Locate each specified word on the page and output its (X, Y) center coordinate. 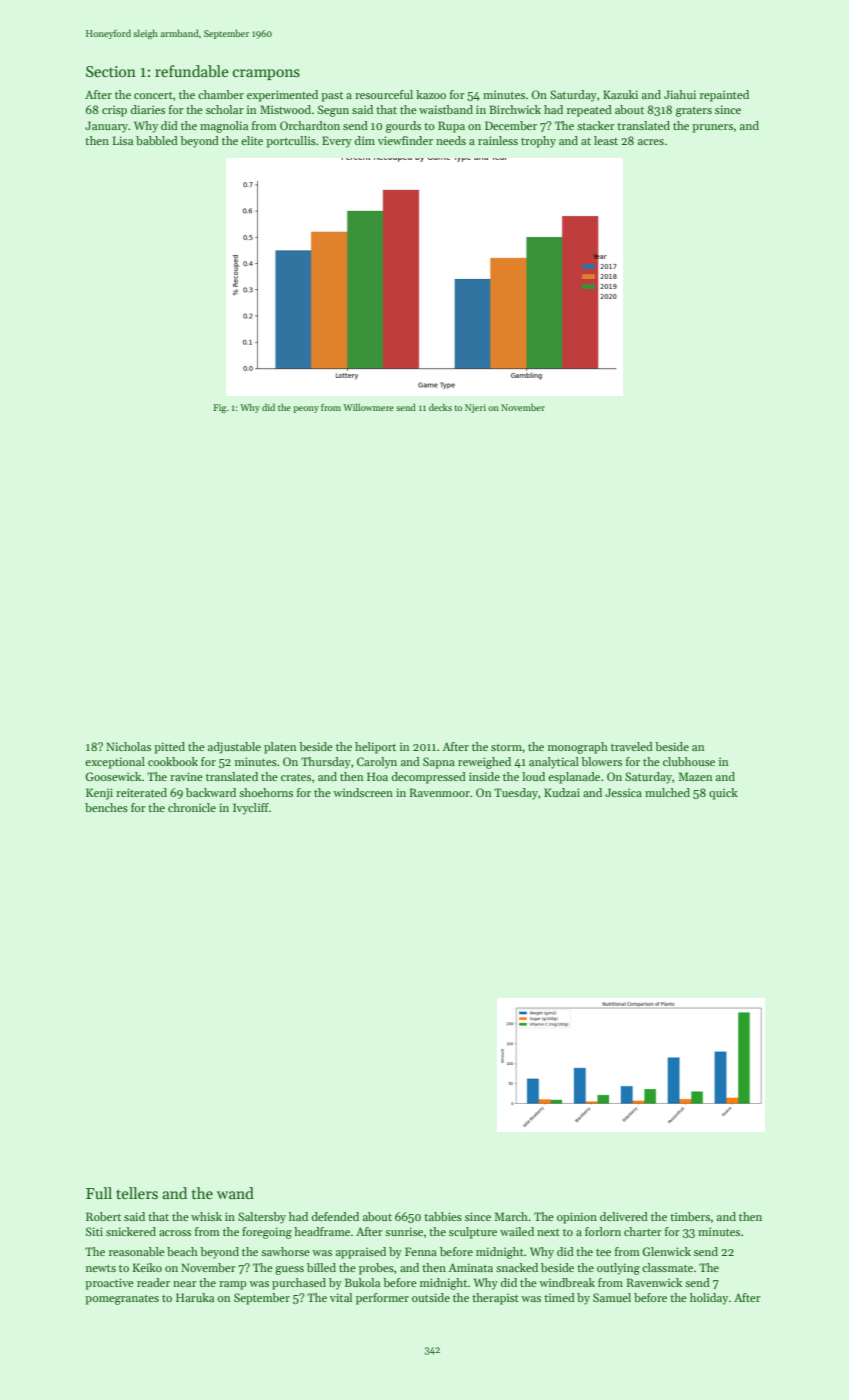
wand (235, 1193)
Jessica (623, 792)
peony (306, 409)
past (332, 97)
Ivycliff (251, 809)
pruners (712, 128)
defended (335, 1216)
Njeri (475, 408)
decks (440, 407)
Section (111, 71)
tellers (137, 1193)
